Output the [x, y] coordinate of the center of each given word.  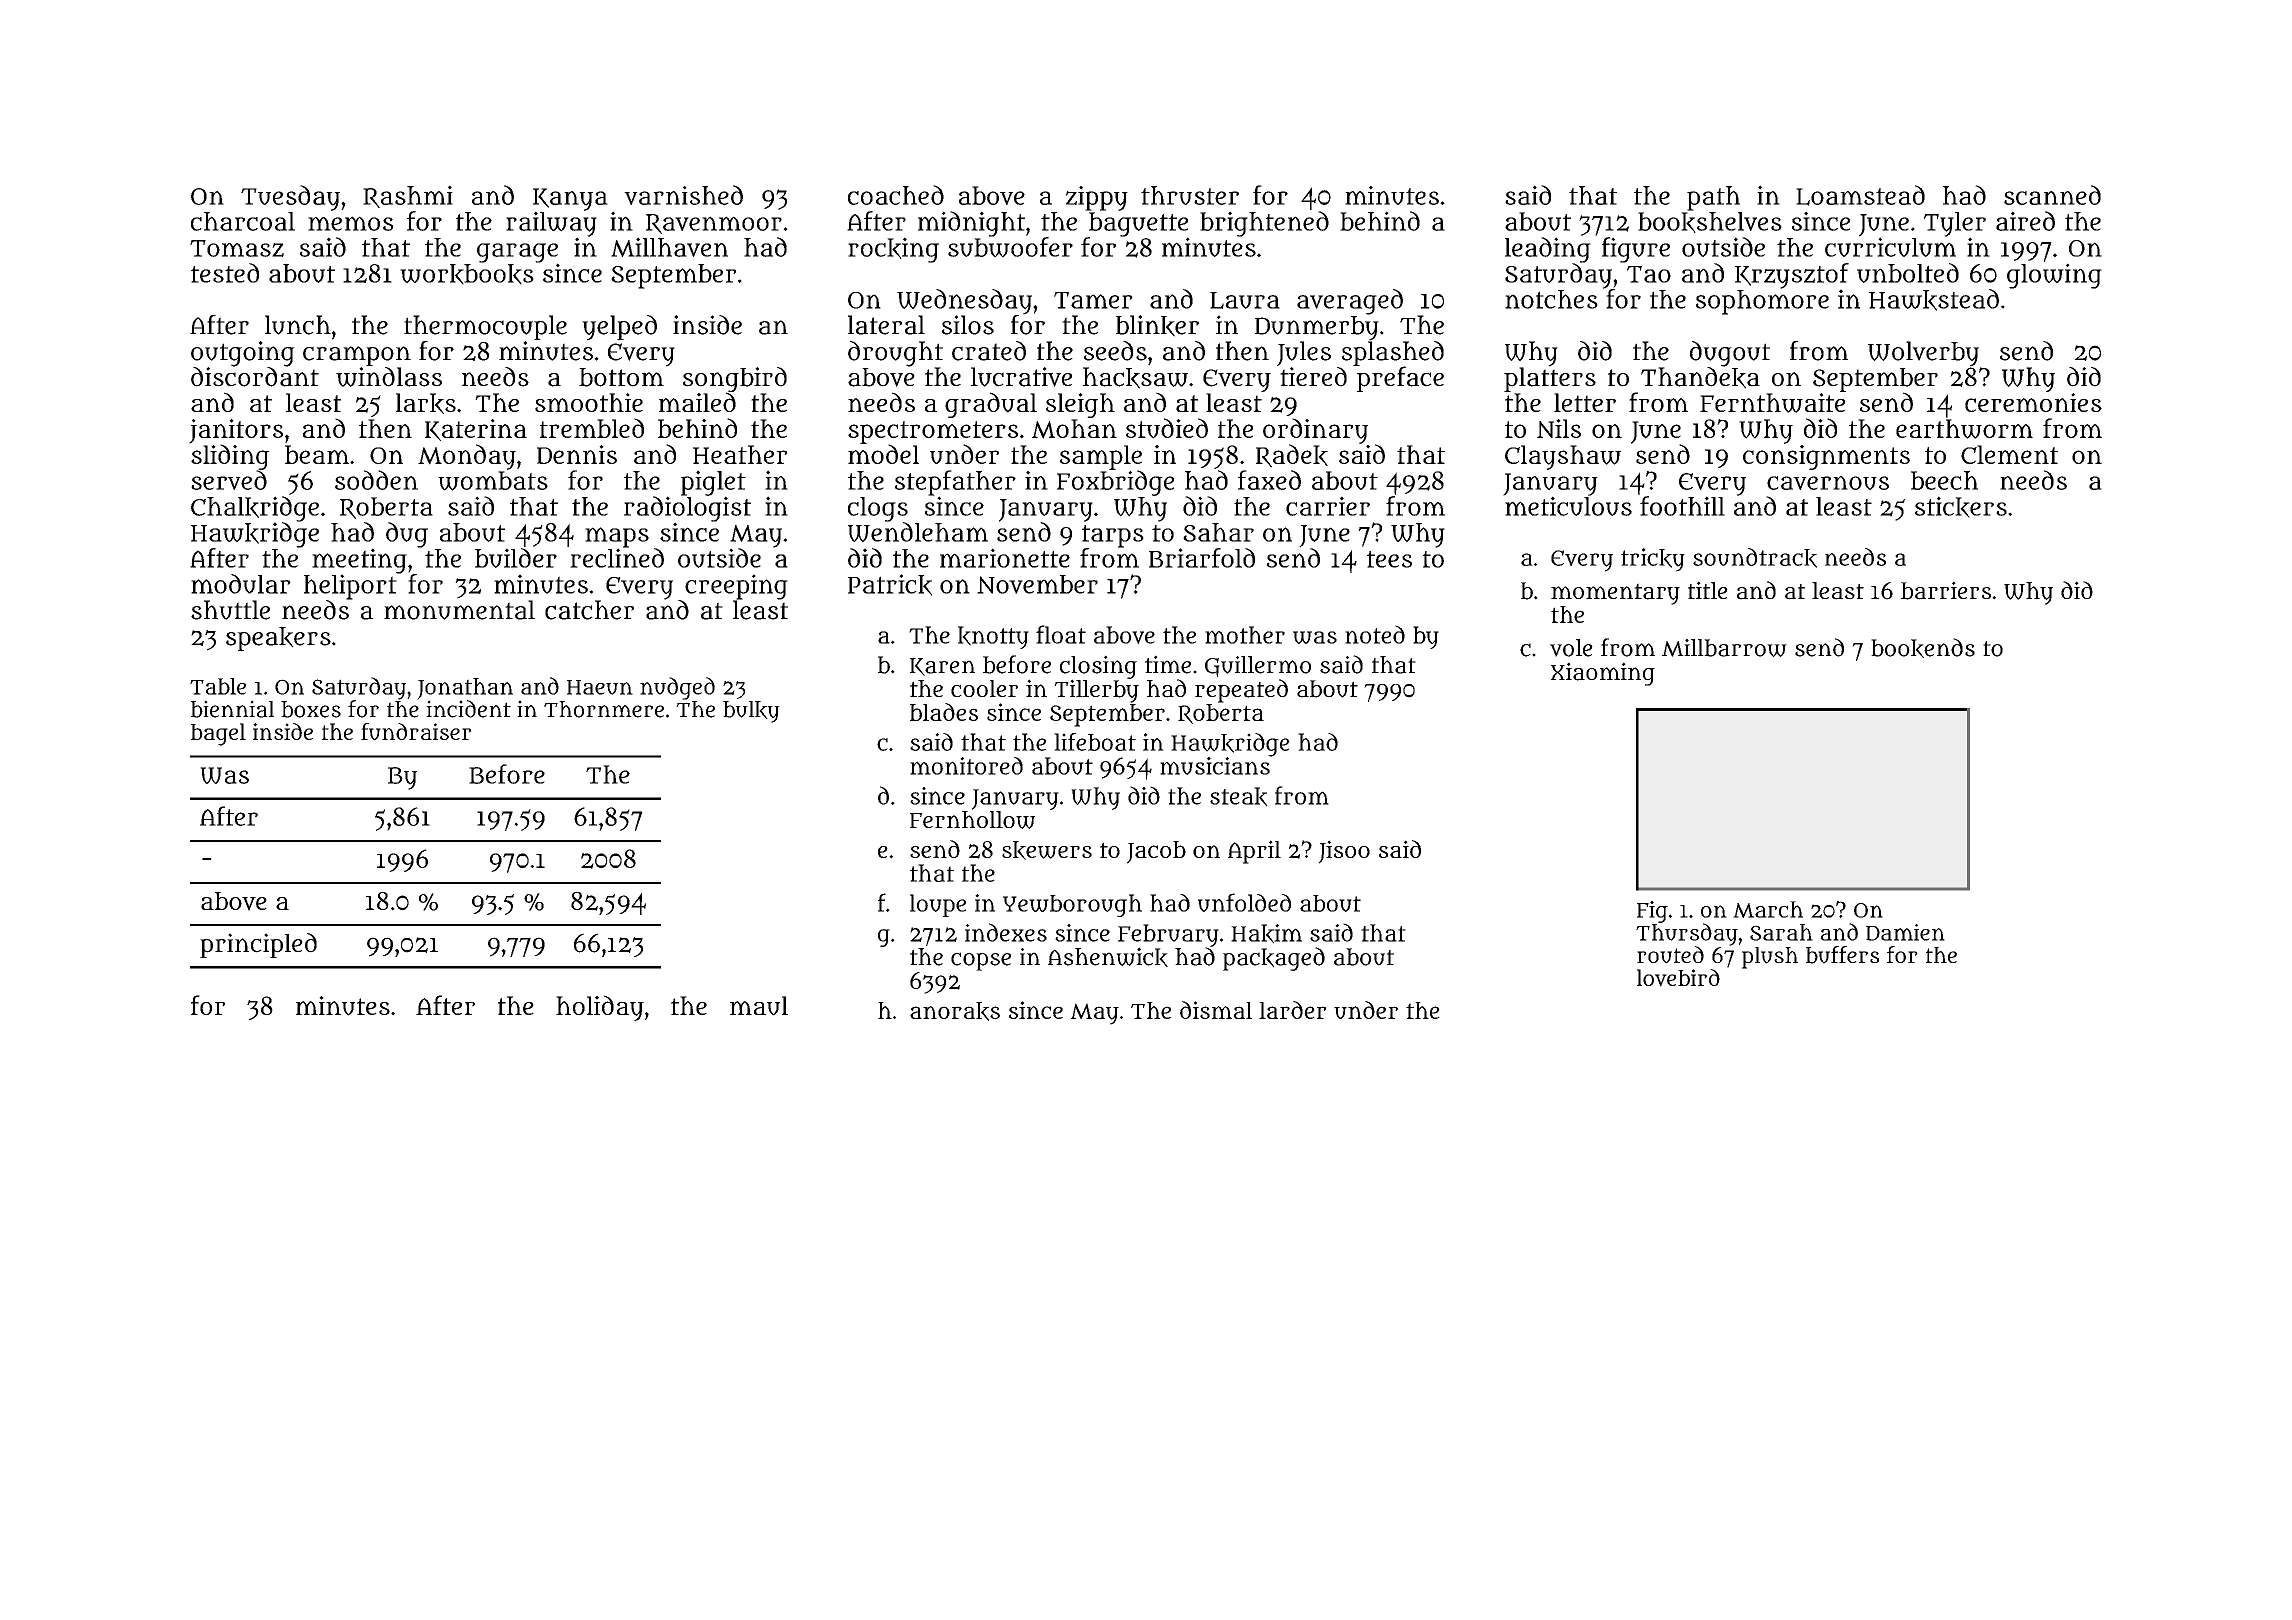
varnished [683, 195]
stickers [1961, 507]
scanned [2052, 195]
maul [759, 1006]
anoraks [955, 1011]
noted [1375, 634]
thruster [1190, 195]
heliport [350, 587]
